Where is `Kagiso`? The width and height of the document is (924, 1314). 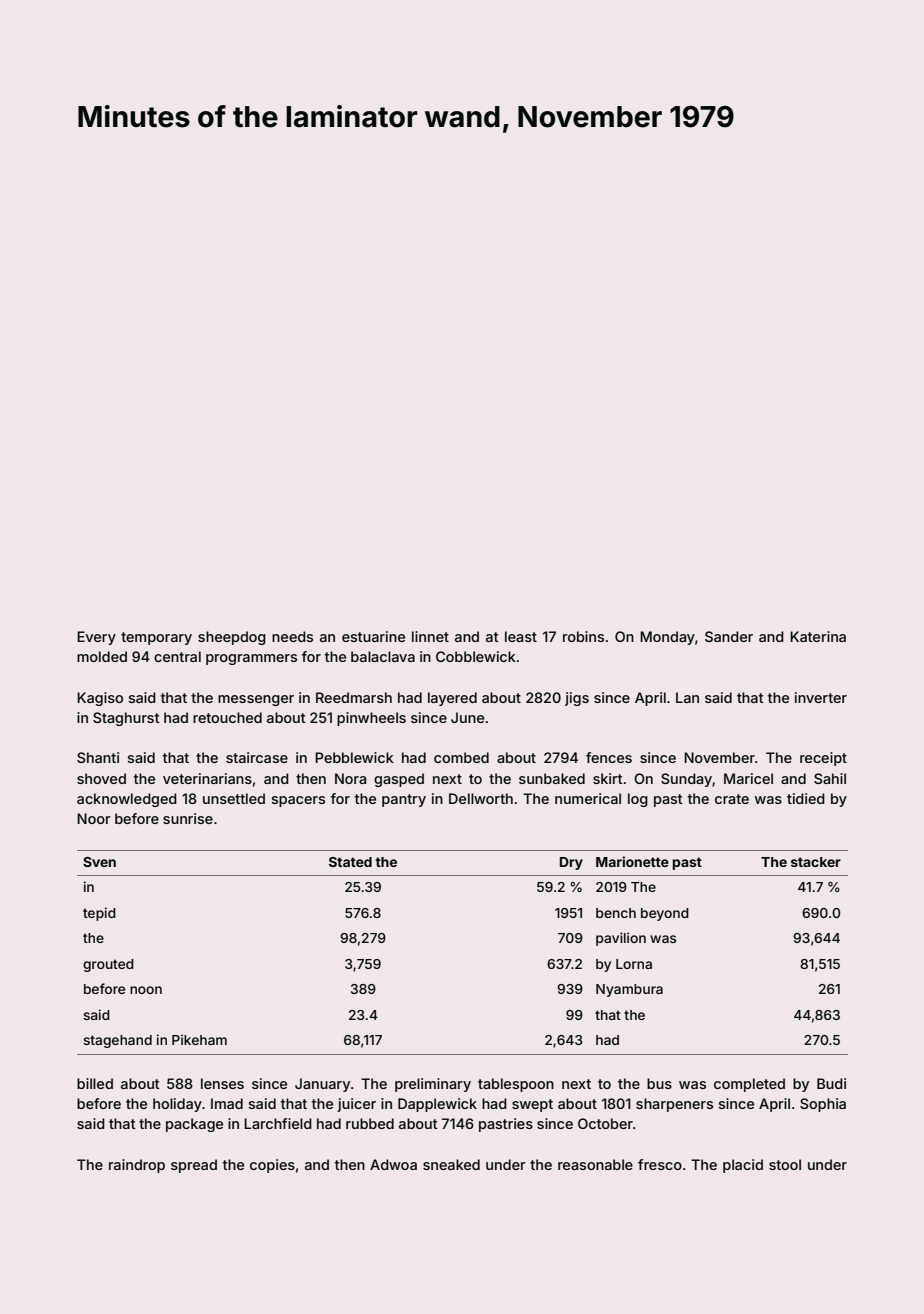
Kagiso is located at coordinates (100, 699).
